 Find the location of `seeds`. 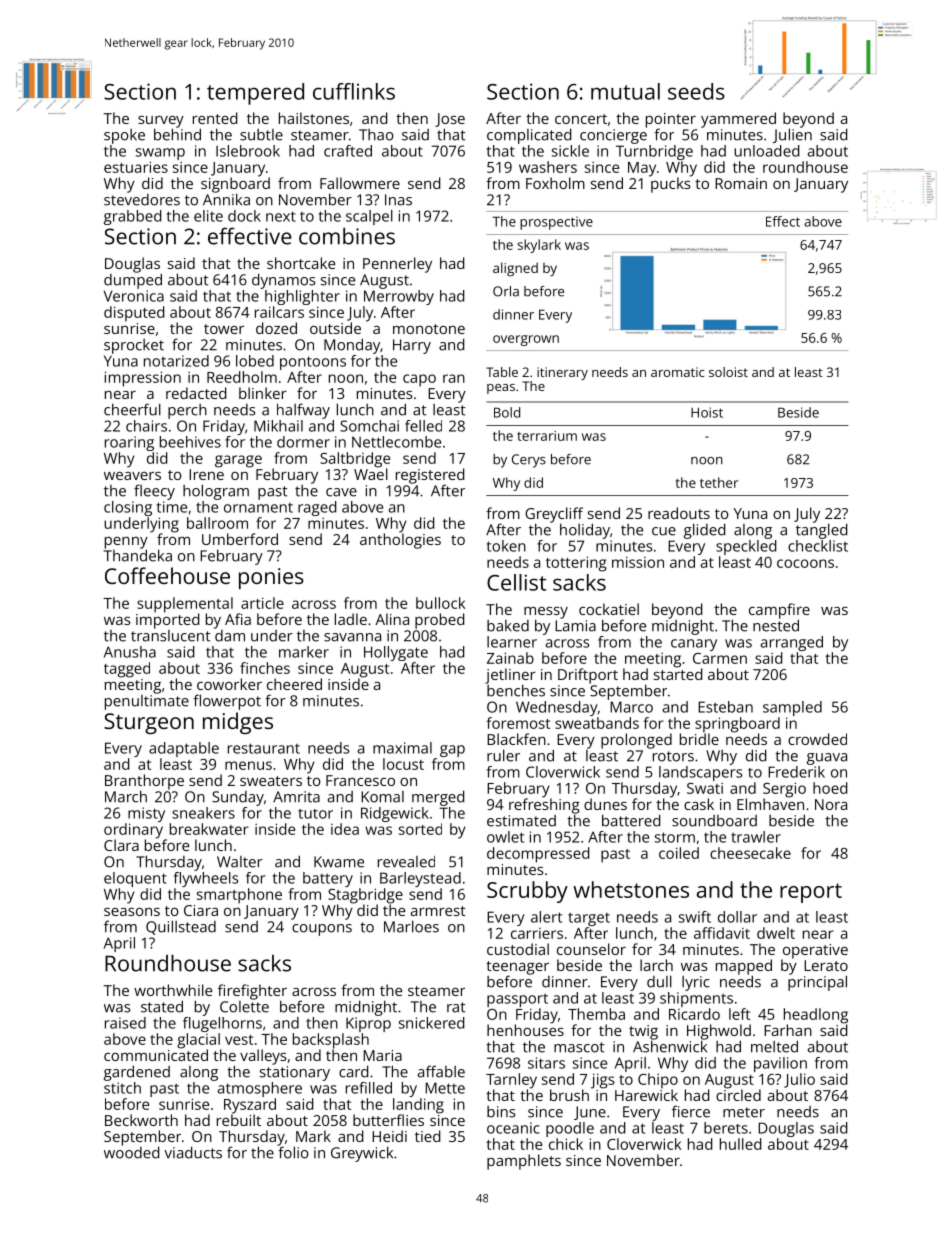

seeds is located at coordinates (696, 91).
